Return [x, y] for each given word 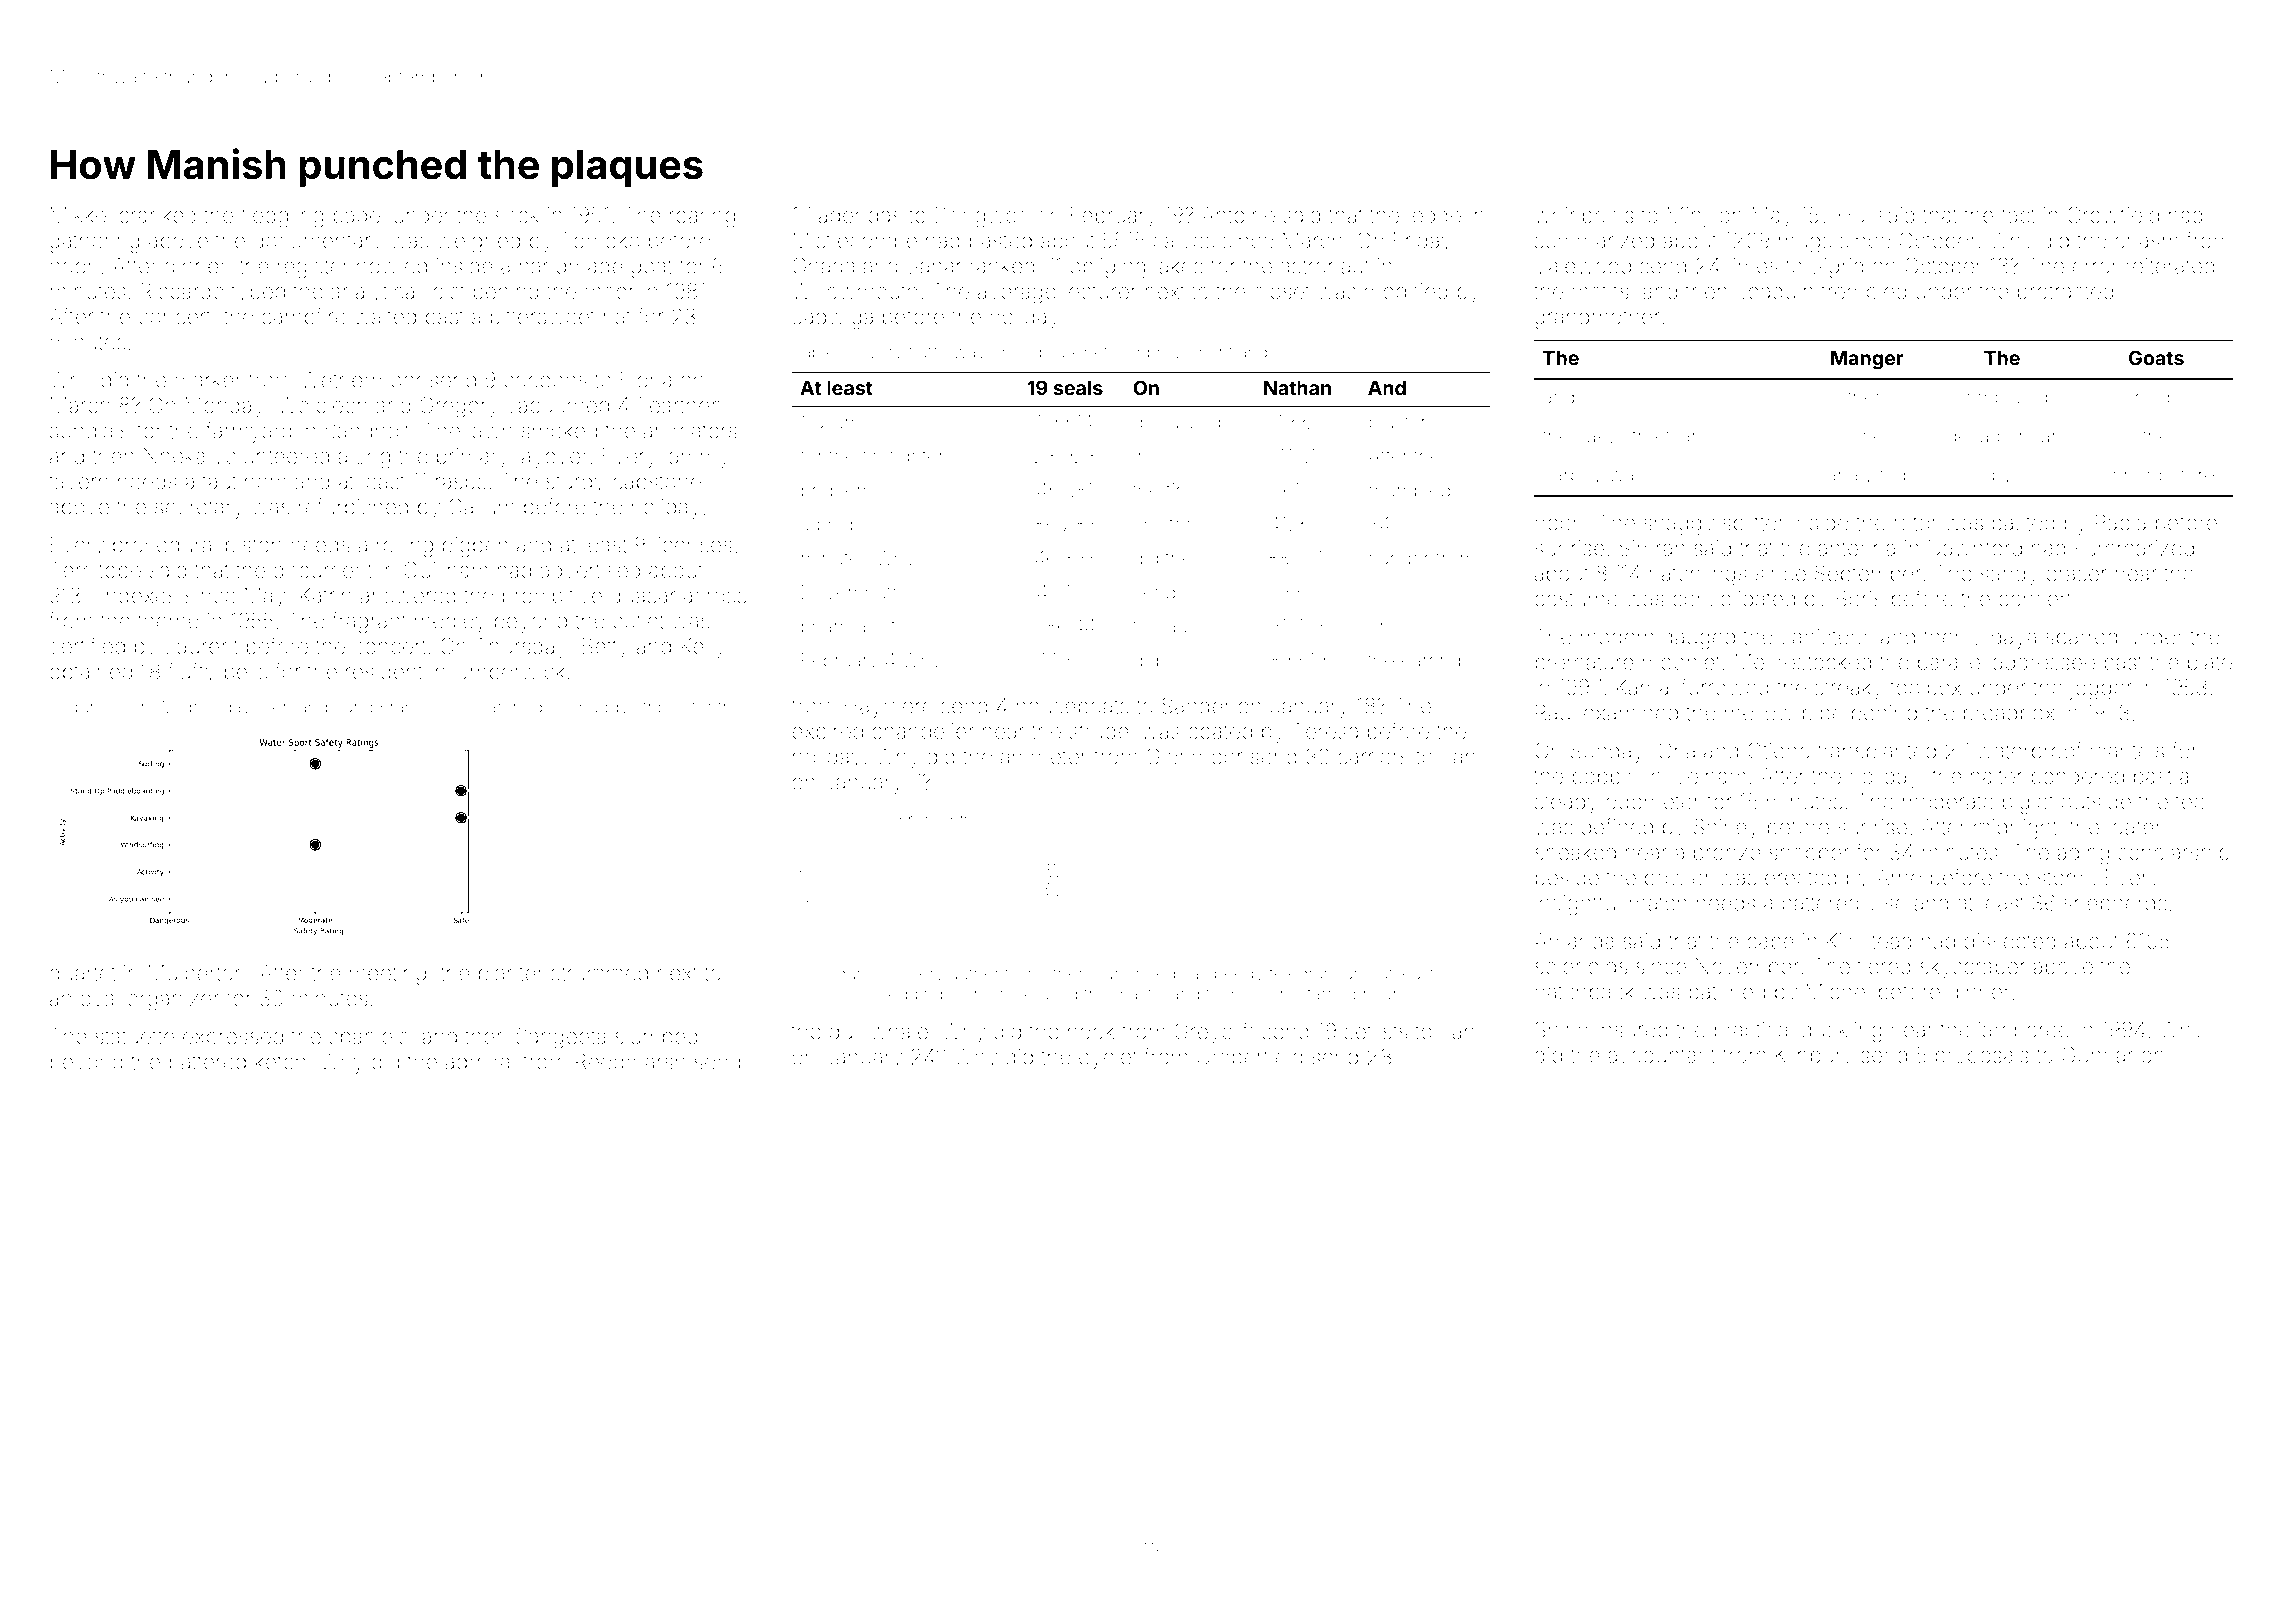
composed [2001, 399]
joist [446, 293]
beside [1567, 877]
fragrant [369, 623]
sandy [2009, 575]
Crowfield [2113, 215]
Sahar [934, 265]
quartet [83, 975]
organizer [173, 1000]
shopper [1809, 854]
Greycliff [1214, 1033]
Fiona [646, 379]
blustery [1402, 424]
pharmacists [853, 628]
